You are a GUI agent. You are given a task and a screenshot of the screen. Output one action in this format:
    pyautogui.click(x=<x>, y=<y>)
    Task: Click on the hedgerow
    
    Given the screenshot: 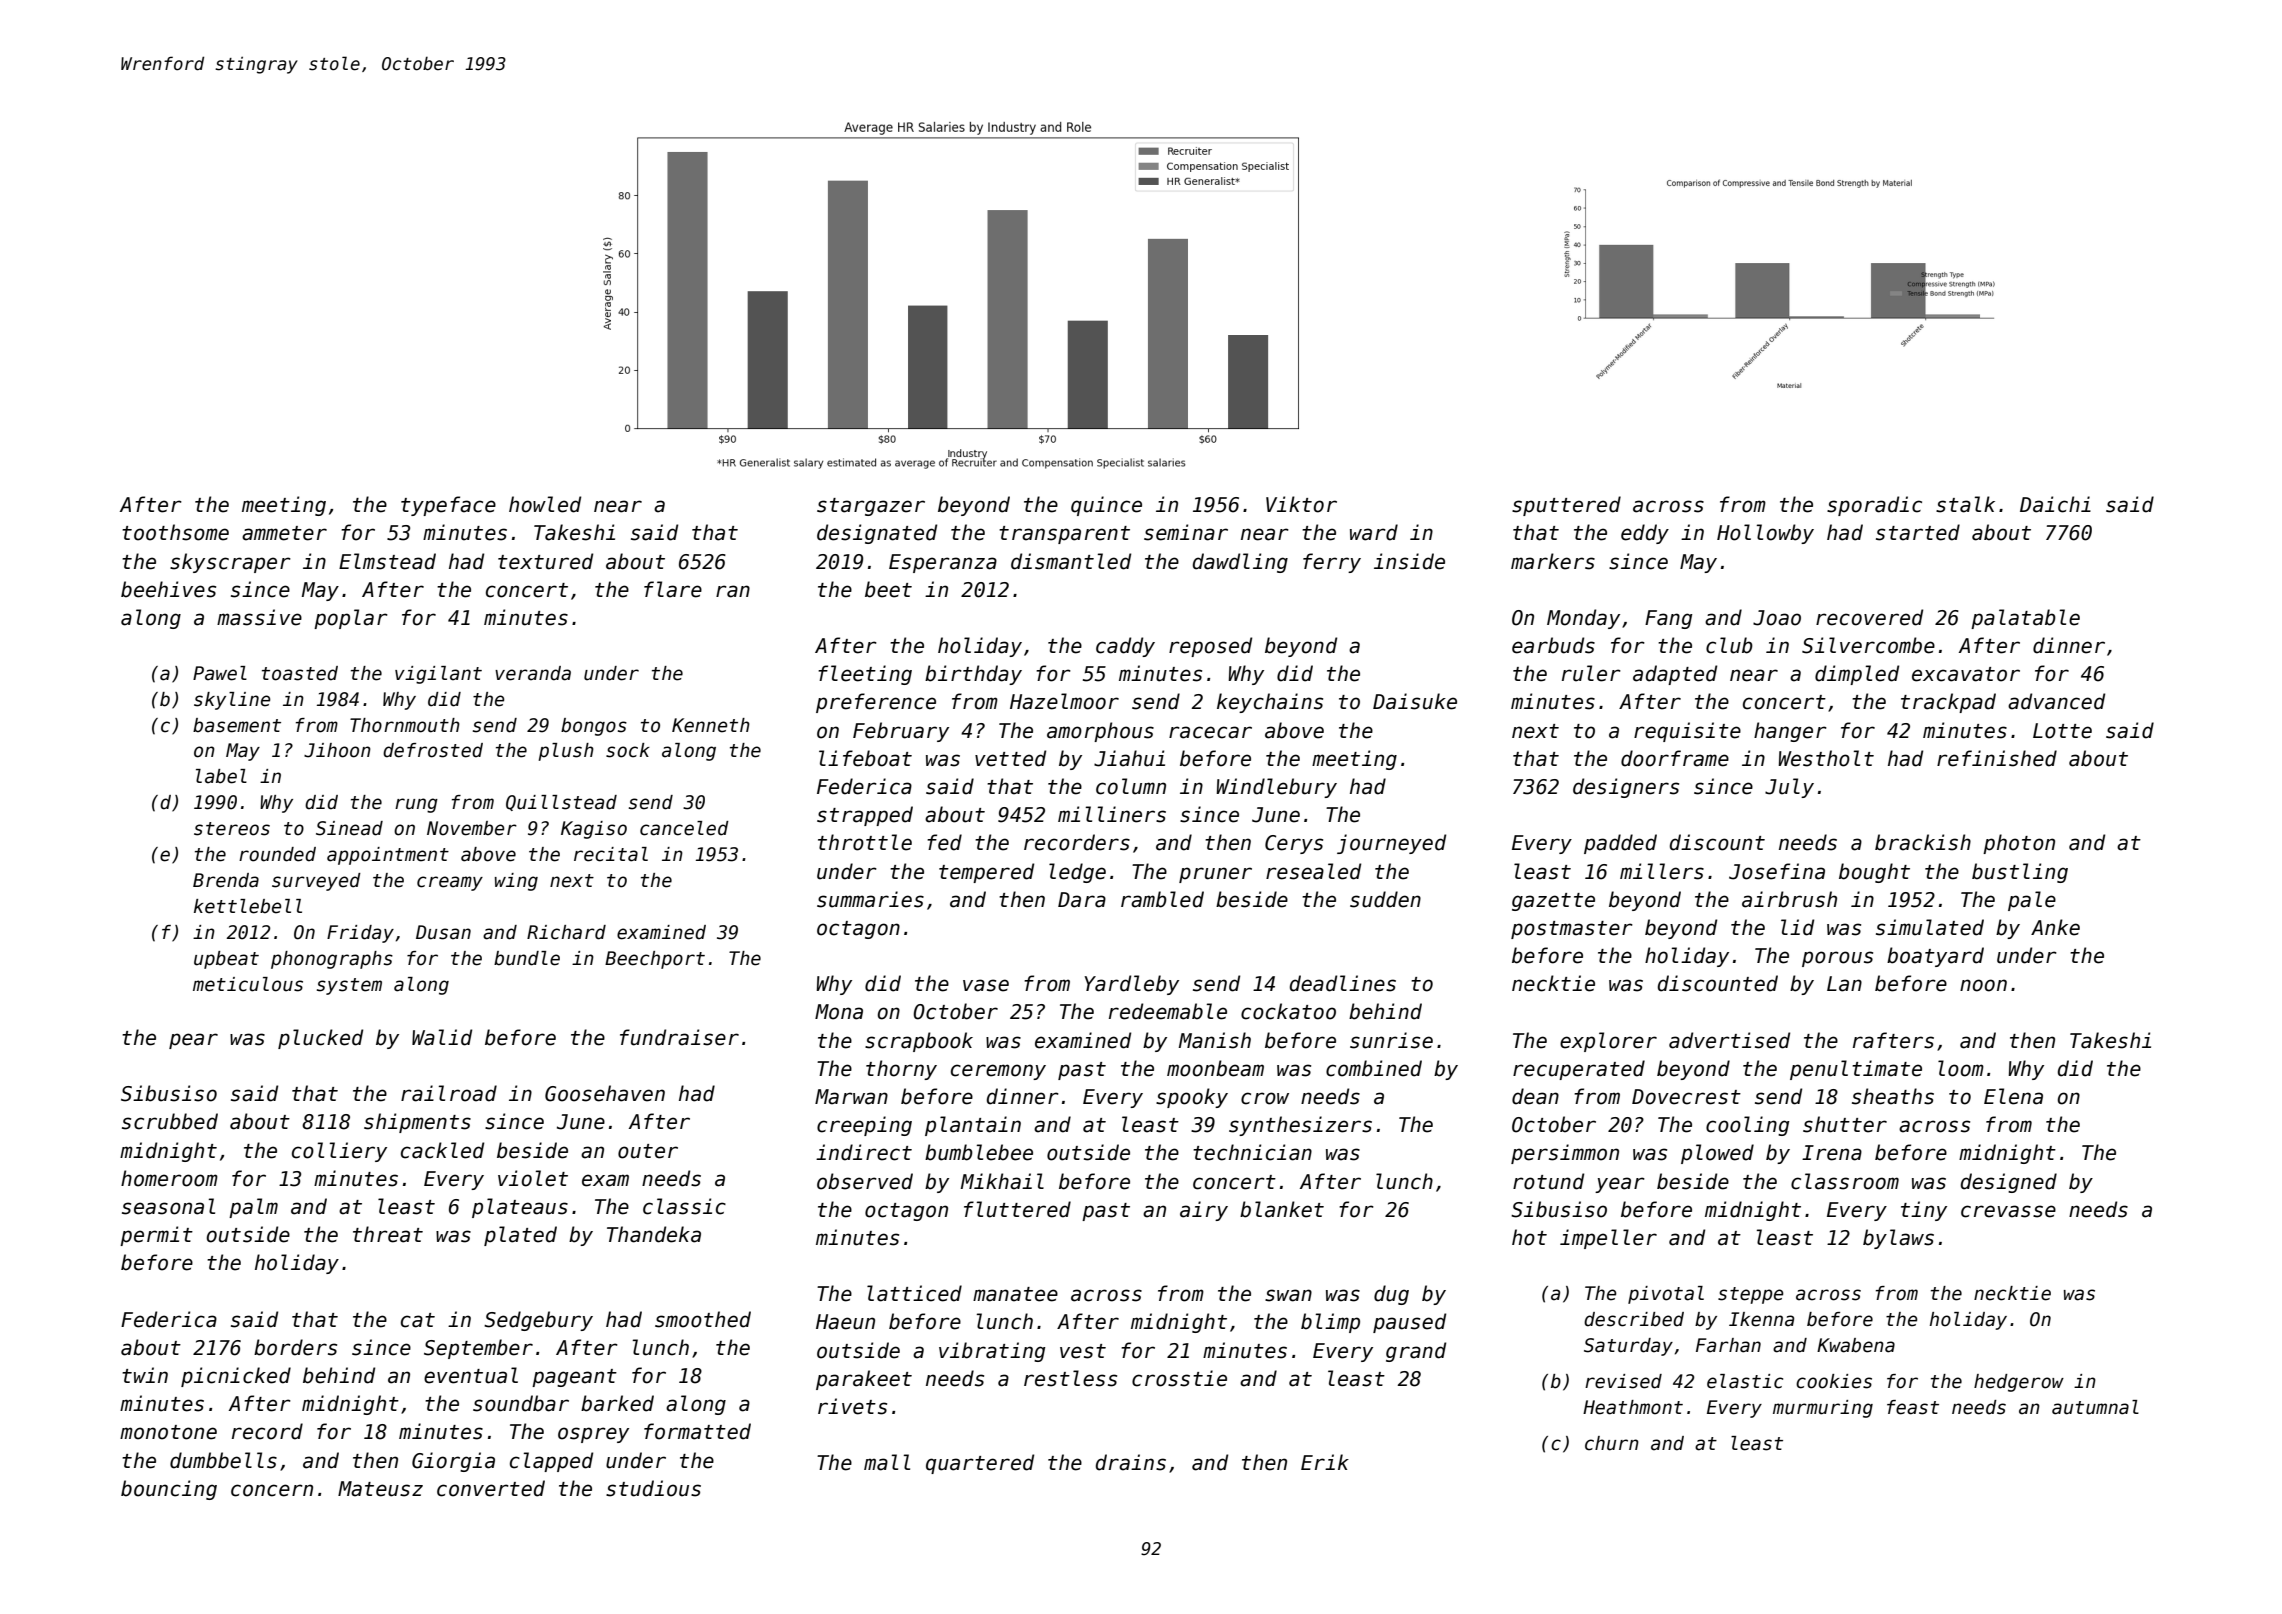 What is the action you would take?
    pyautogui.click(x=2019, y=1383)
